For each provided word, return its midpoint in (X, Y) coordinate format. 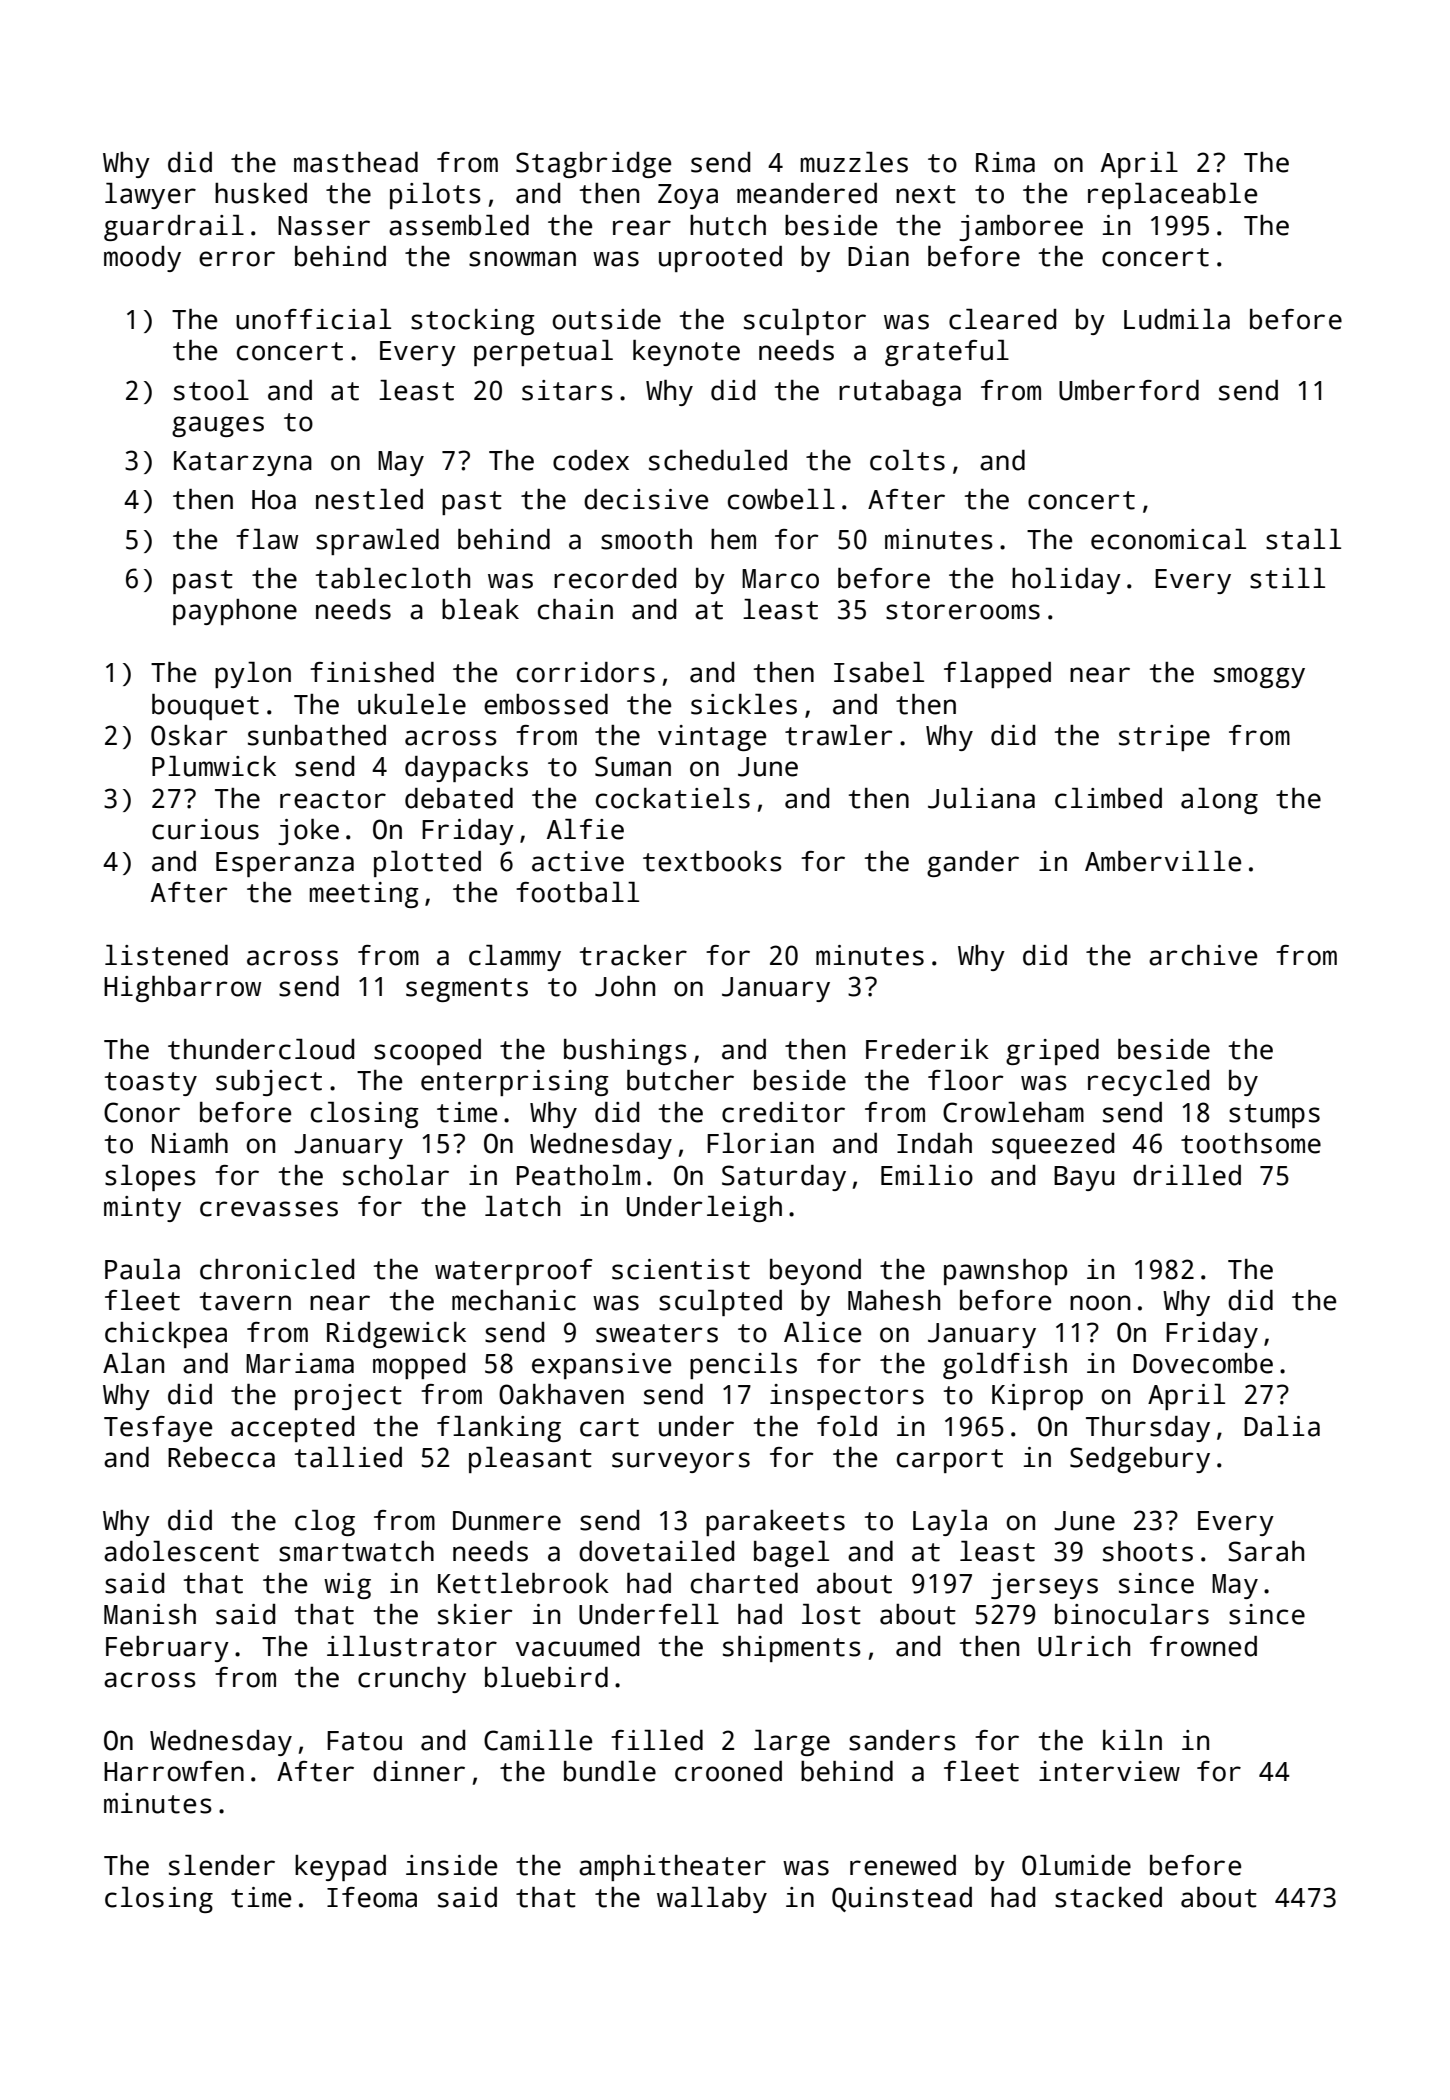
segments (467, 990)
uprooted (720, 259)
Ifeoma (372, 1897)
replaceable (1172, 196)
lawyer (150, 196)
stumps (1274, 1116)
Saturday (784, 1178)
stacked (1108, 1897)
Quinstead (902, 1899)
